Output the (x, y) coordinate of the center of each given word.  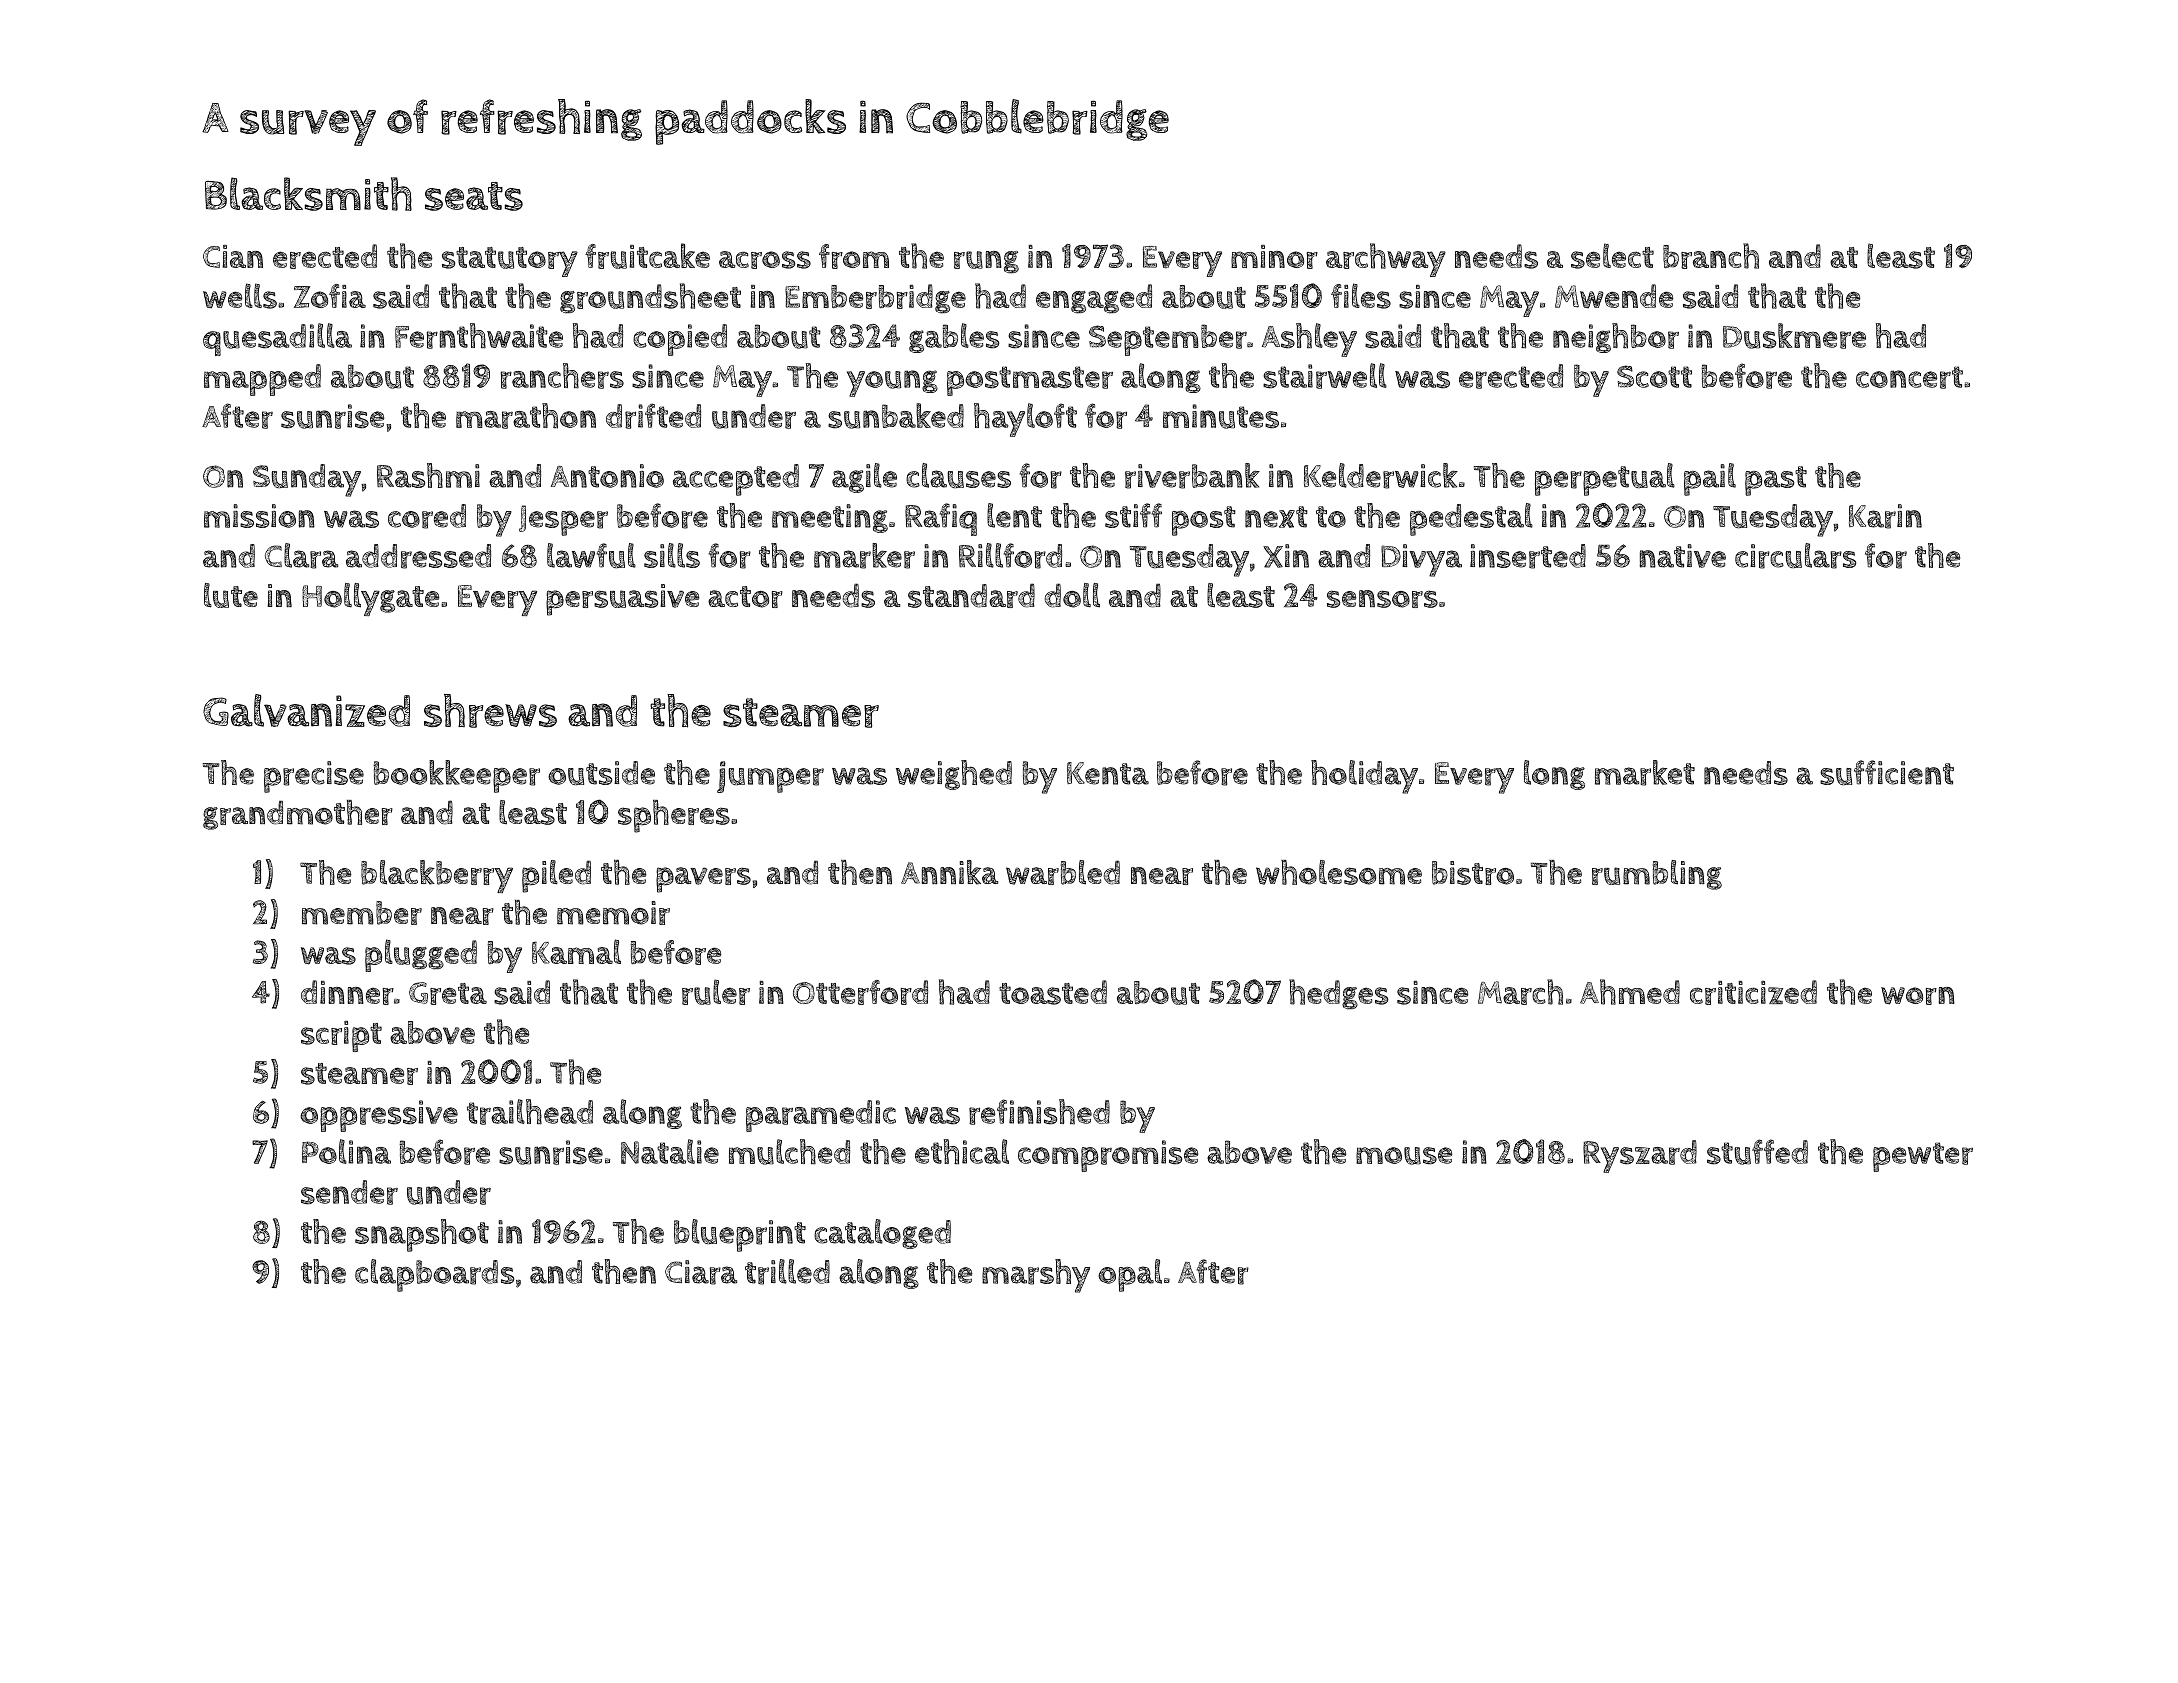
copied (680, 340)
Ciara (701, 1272)
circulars (1795, 556)
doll (1072, 595)
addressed (418, 556)
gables (954, 338)
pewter (1923, 1157)
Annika (949, 872)
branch (1711, 256)
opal (1130, 1275)
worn (1918, 996)
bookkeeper (456, 776)
